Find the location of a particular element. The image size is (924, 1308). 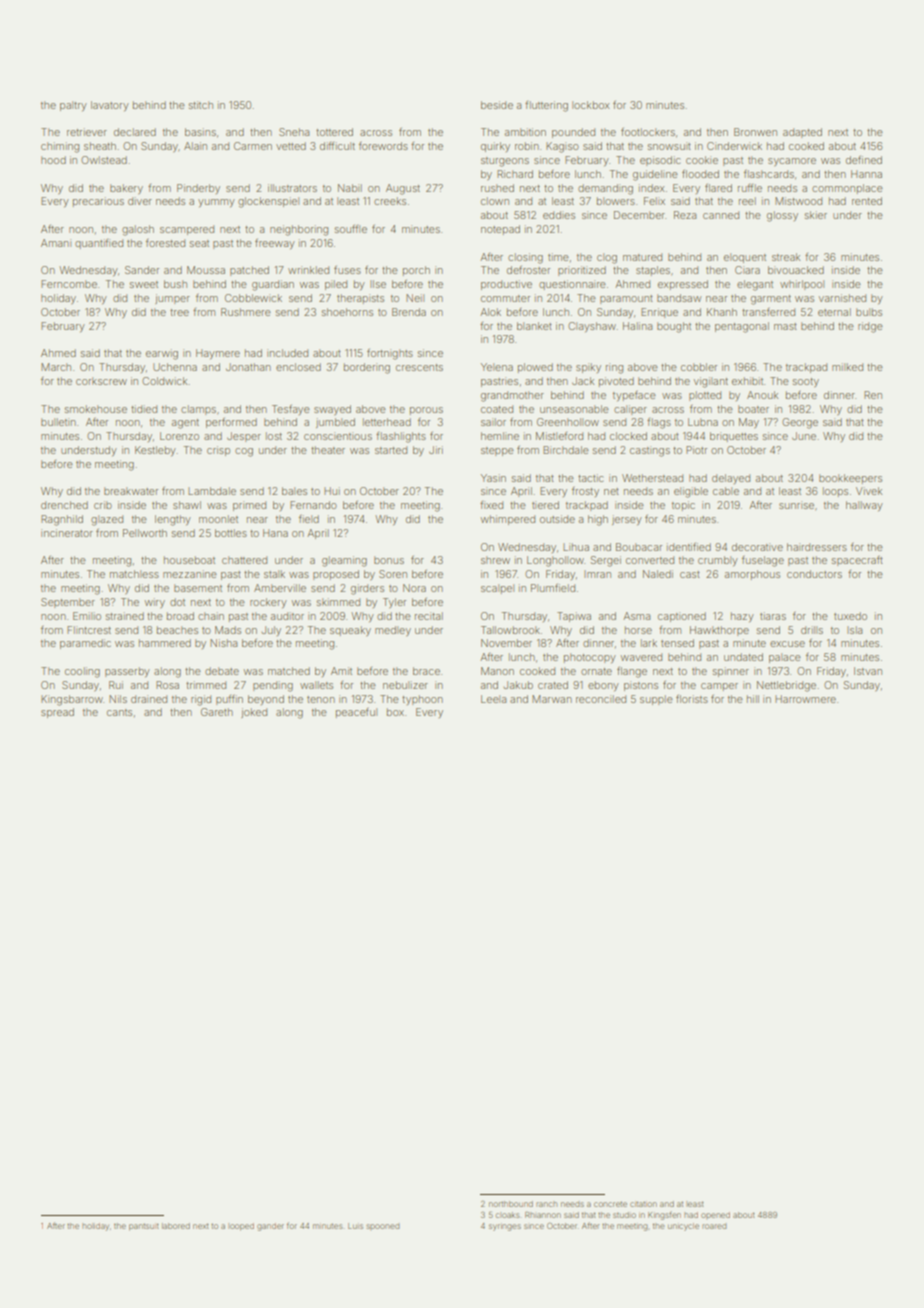

Hui is located at coordinates (332, 491).
